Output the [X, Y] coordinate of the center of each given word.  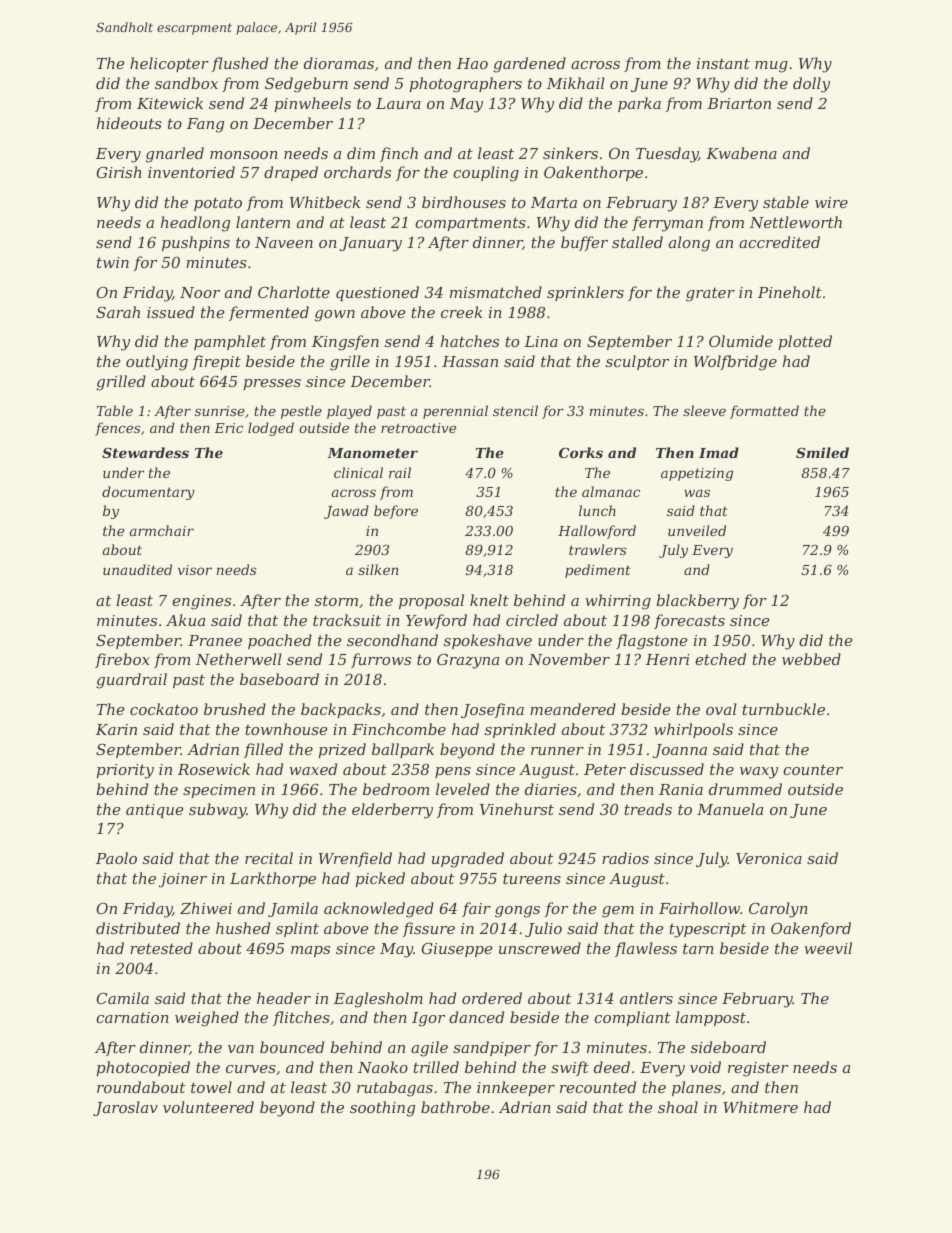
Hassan [470, 361]
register [758, 1069]
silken [378, 569]
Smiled [822, 452]
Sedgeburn [306, 85]
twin [113, 262]
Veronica [769, 858]
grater [710, 294]
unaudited [137, 569]
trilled [436, 1067]
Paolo [116, 858]
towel [211, 1087]
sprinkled [520, 730]
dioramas [339, 63]
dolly [811, 85]
